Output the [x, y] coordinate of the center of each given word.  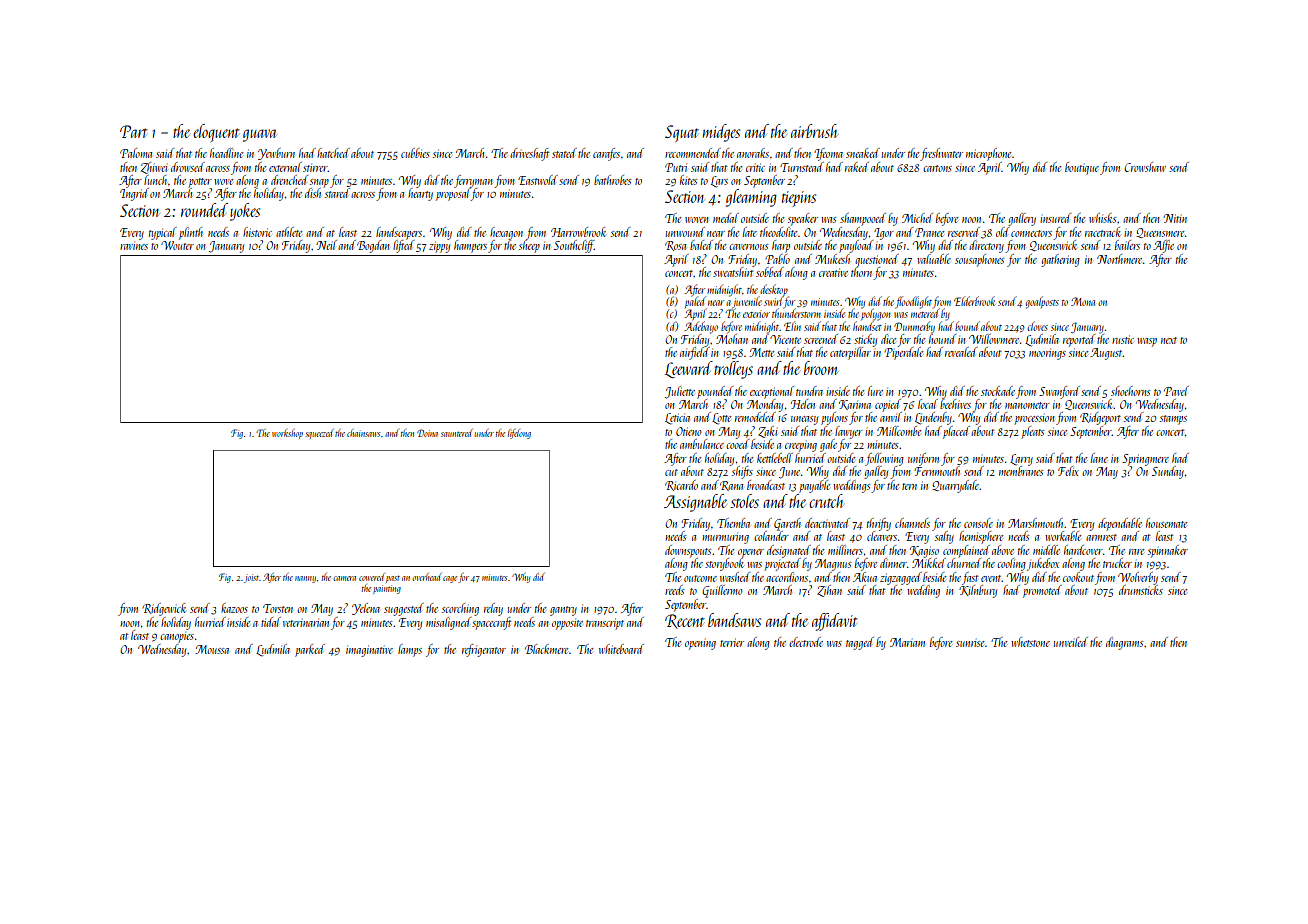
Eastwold [538, 180]
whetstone [1030, 642]
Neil [326, 245]
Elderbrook [974, 301]
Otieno [689, 431]
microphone [988, 154]
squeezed [319, 434]
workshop [287, 434]
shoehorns [1130, 391]
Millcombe [899, 431]
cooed [737, 444]
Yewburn [276, 154]
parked [310, 650]
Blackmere [546, 649]
